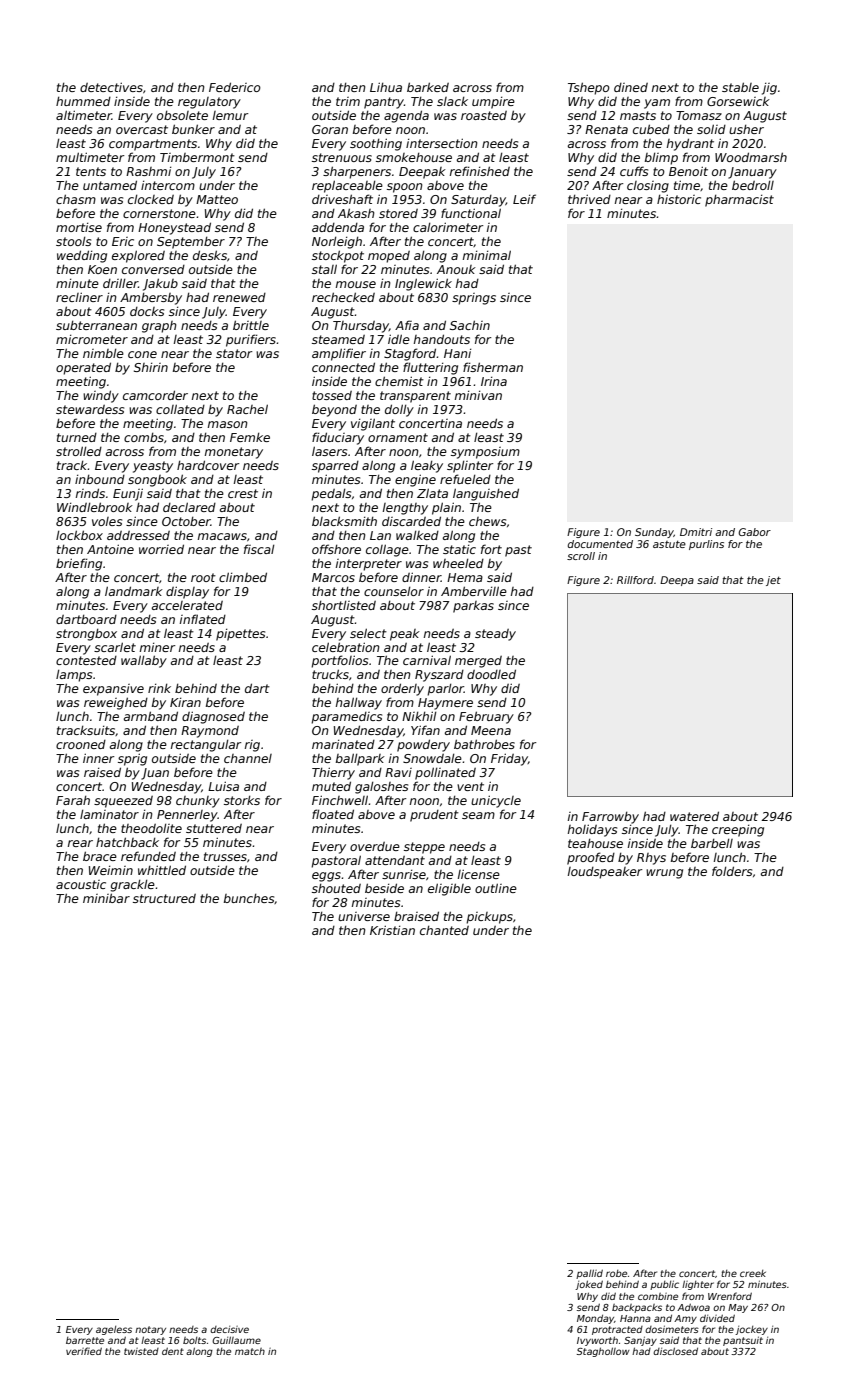  Describe the element at coordinates (149, 171) in the document. I see `Rashmi` at that location.
